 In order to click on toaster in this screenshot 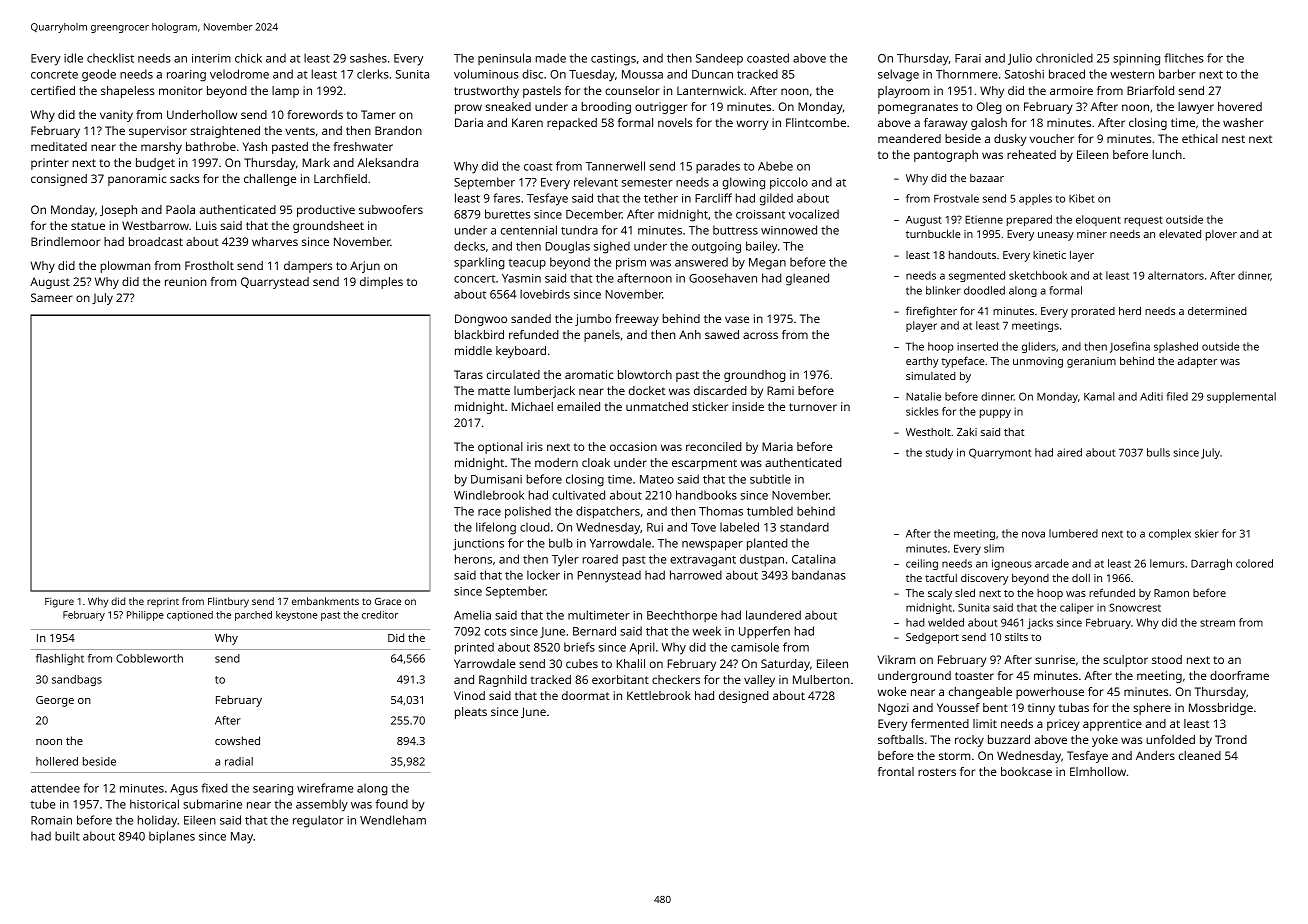, I will do `click(974, 676)`.
